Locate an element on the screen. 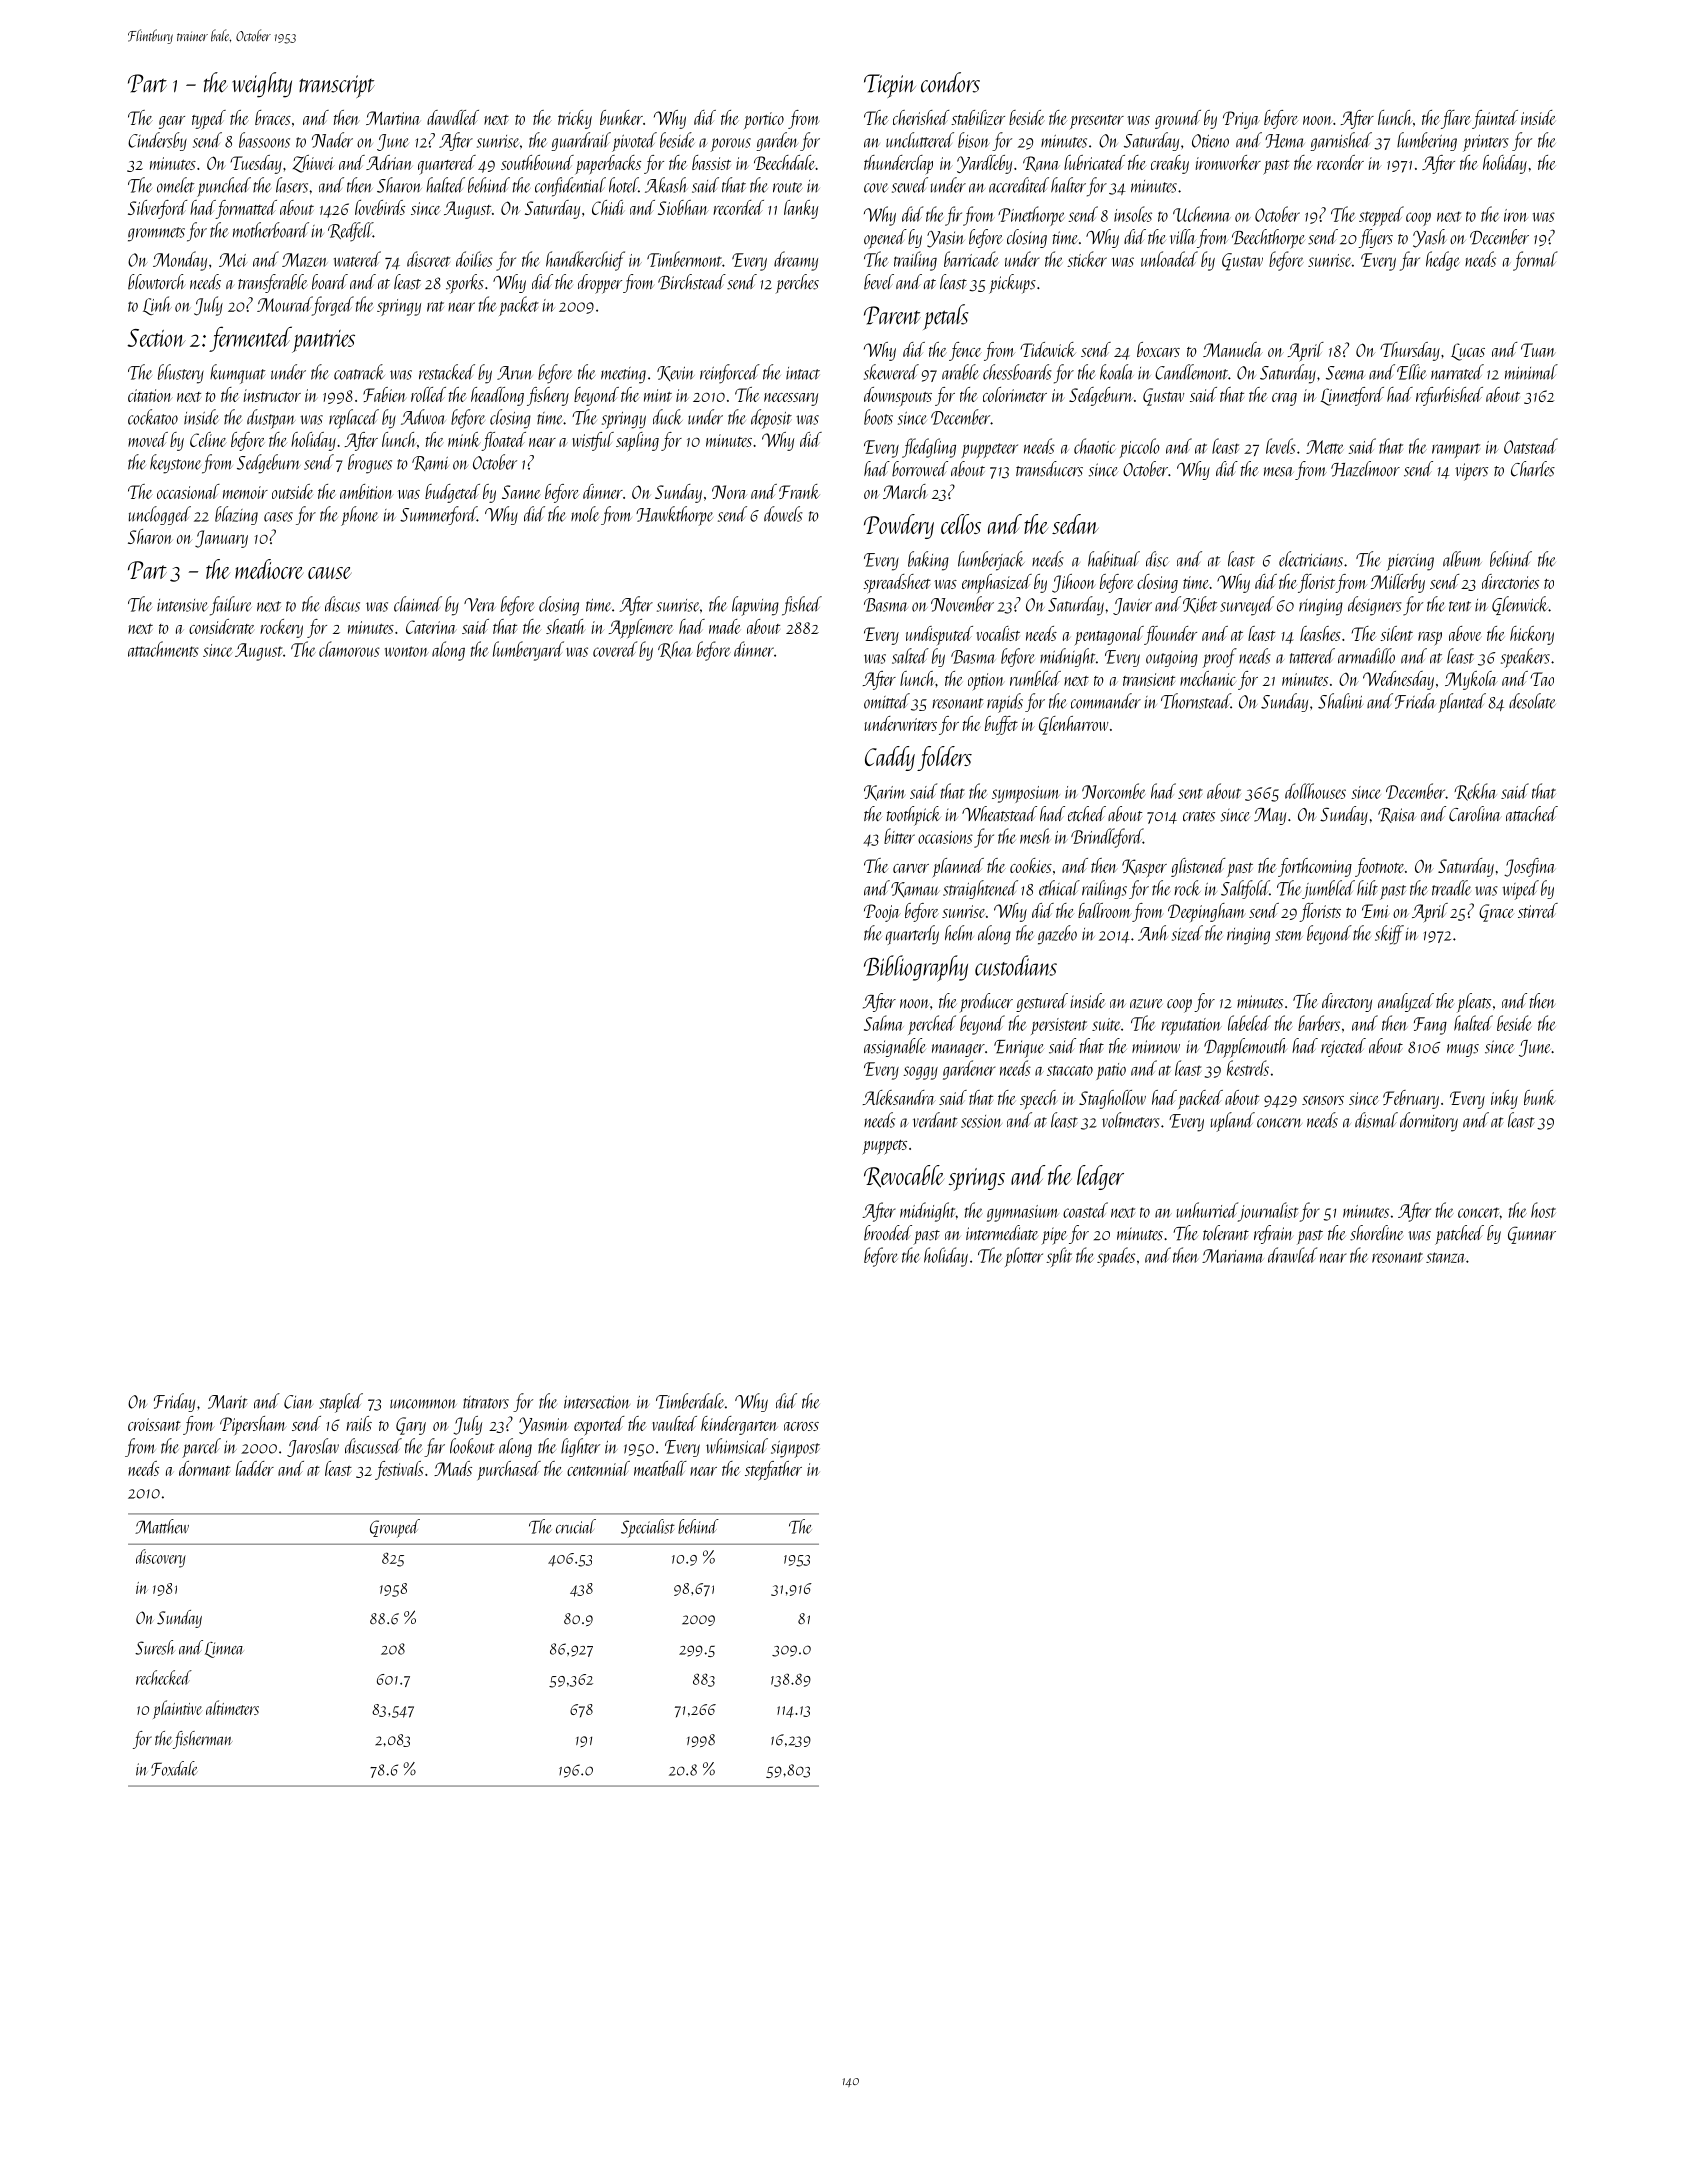 This screenshot has width=1683, height=2178. made is located at coordinates (724, 626).
